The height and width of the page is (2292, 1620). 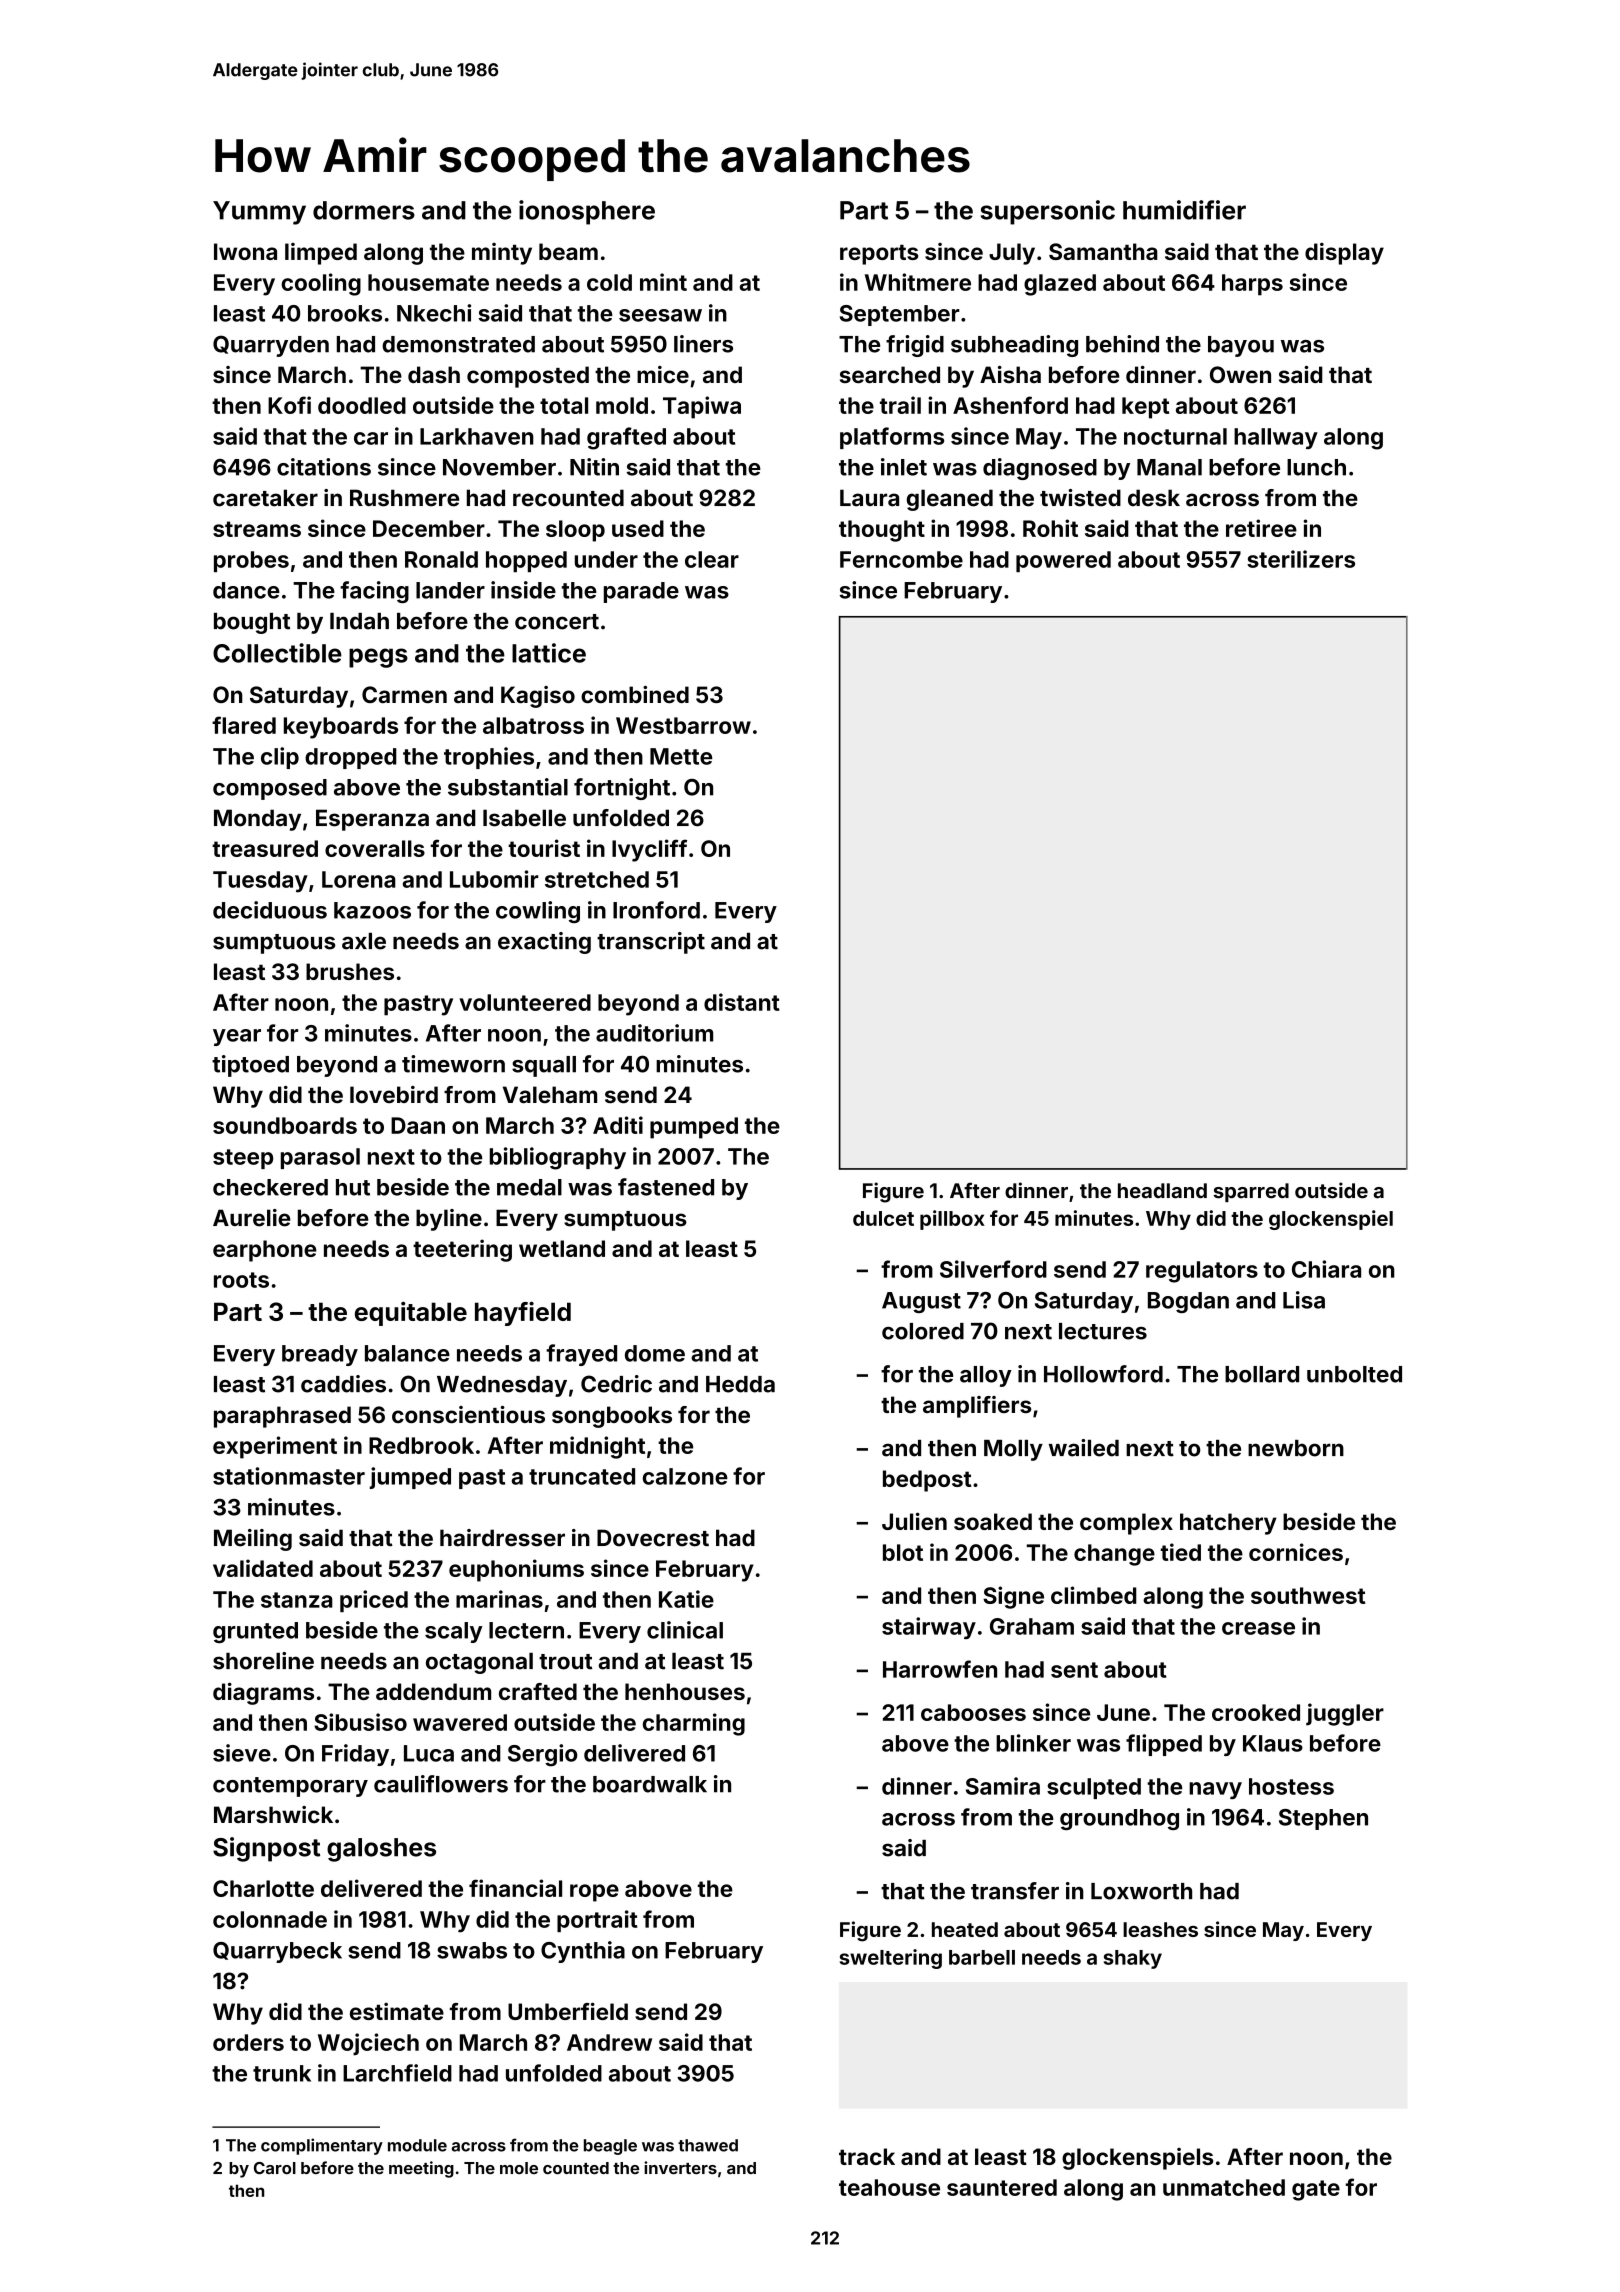 What do you see at coordinates (397, 2073) in the page?
I see `Larchfield` at bounding box center [397, 2073].
